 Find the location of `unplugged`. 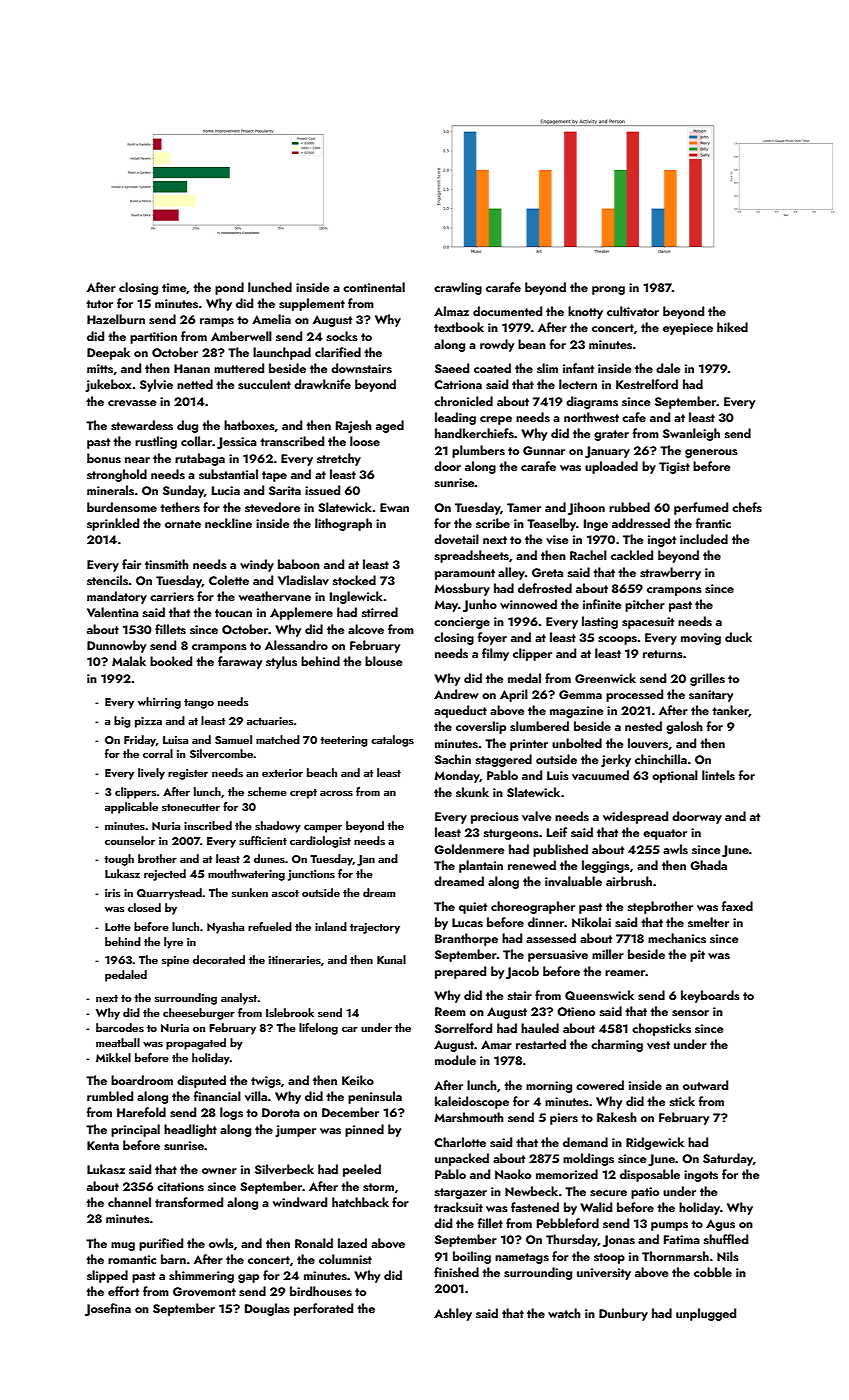

unplugged is located at coordinates (706, 1314).
